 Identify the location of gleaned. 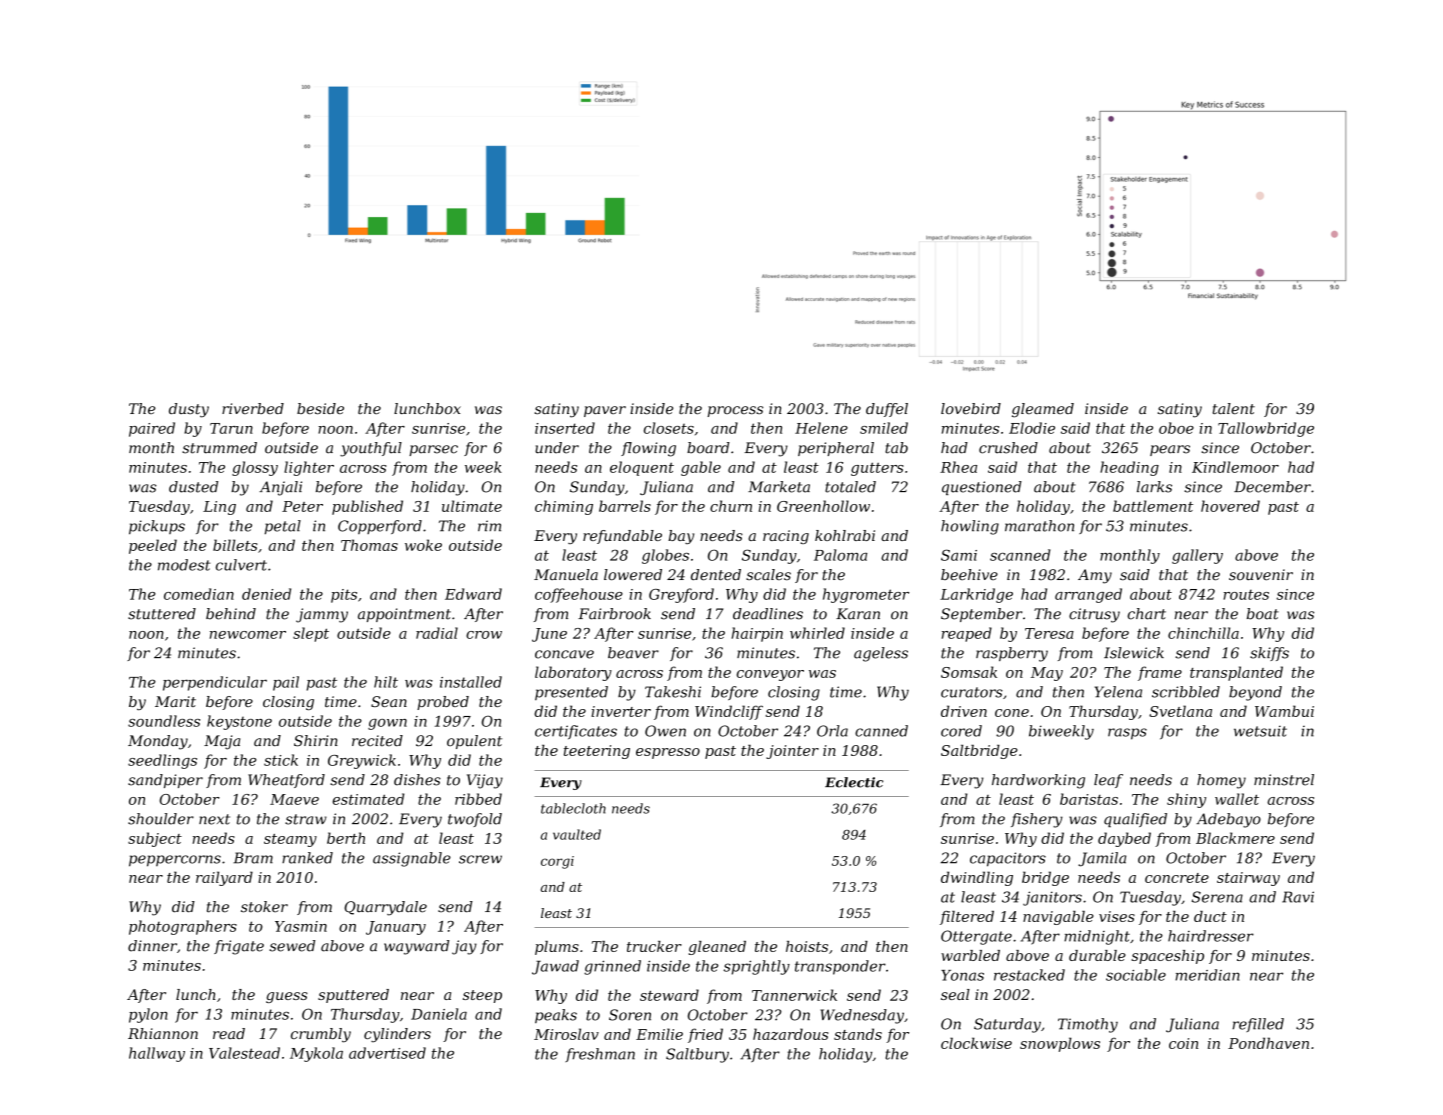
(717, 948).
